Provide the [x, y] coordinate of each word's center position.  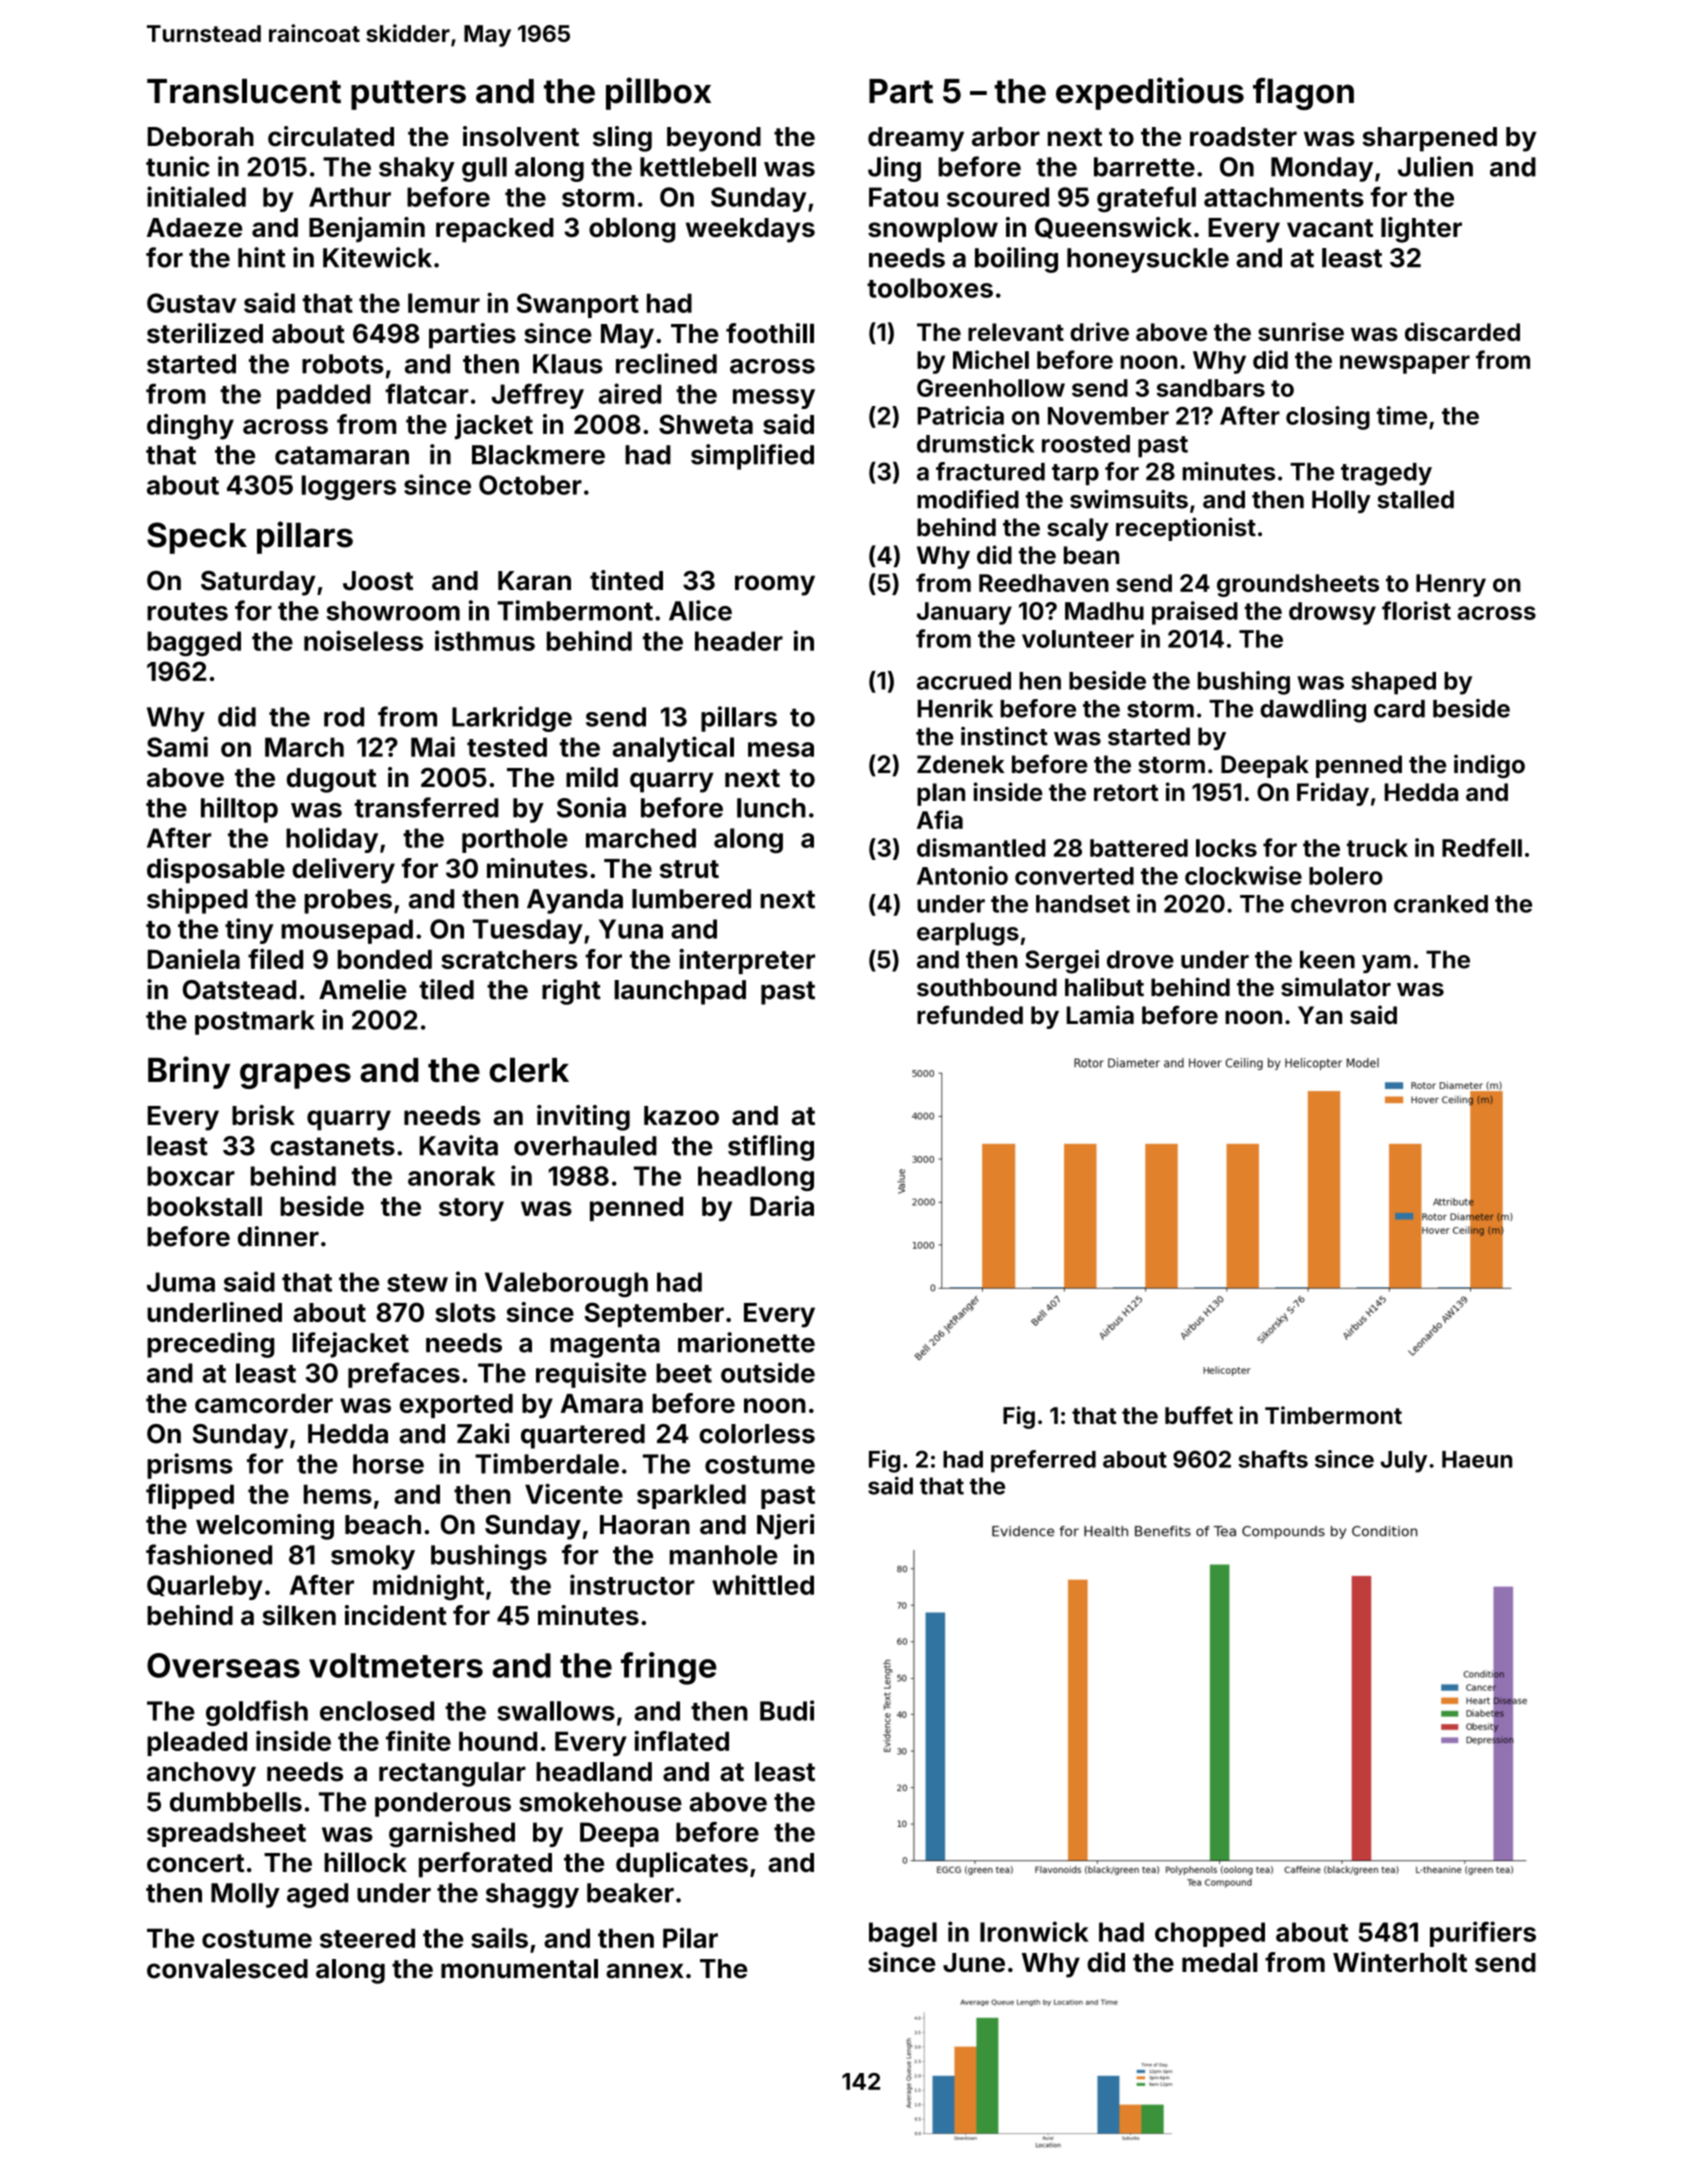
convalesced [227, 1969]
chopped [1210, 1934]
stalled [1416, 499]
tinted [626, 580]
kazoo [681, 1115]
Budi [787, 1710]
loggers [348, 487]
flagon [1303, 94]
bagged [194, 644]
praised [1195, 613]
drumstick [975, 443]
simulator [1336, 987]
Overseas [223, 1665]
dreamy [916, 139]
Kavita [459, 1145]
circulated [331, 136]
